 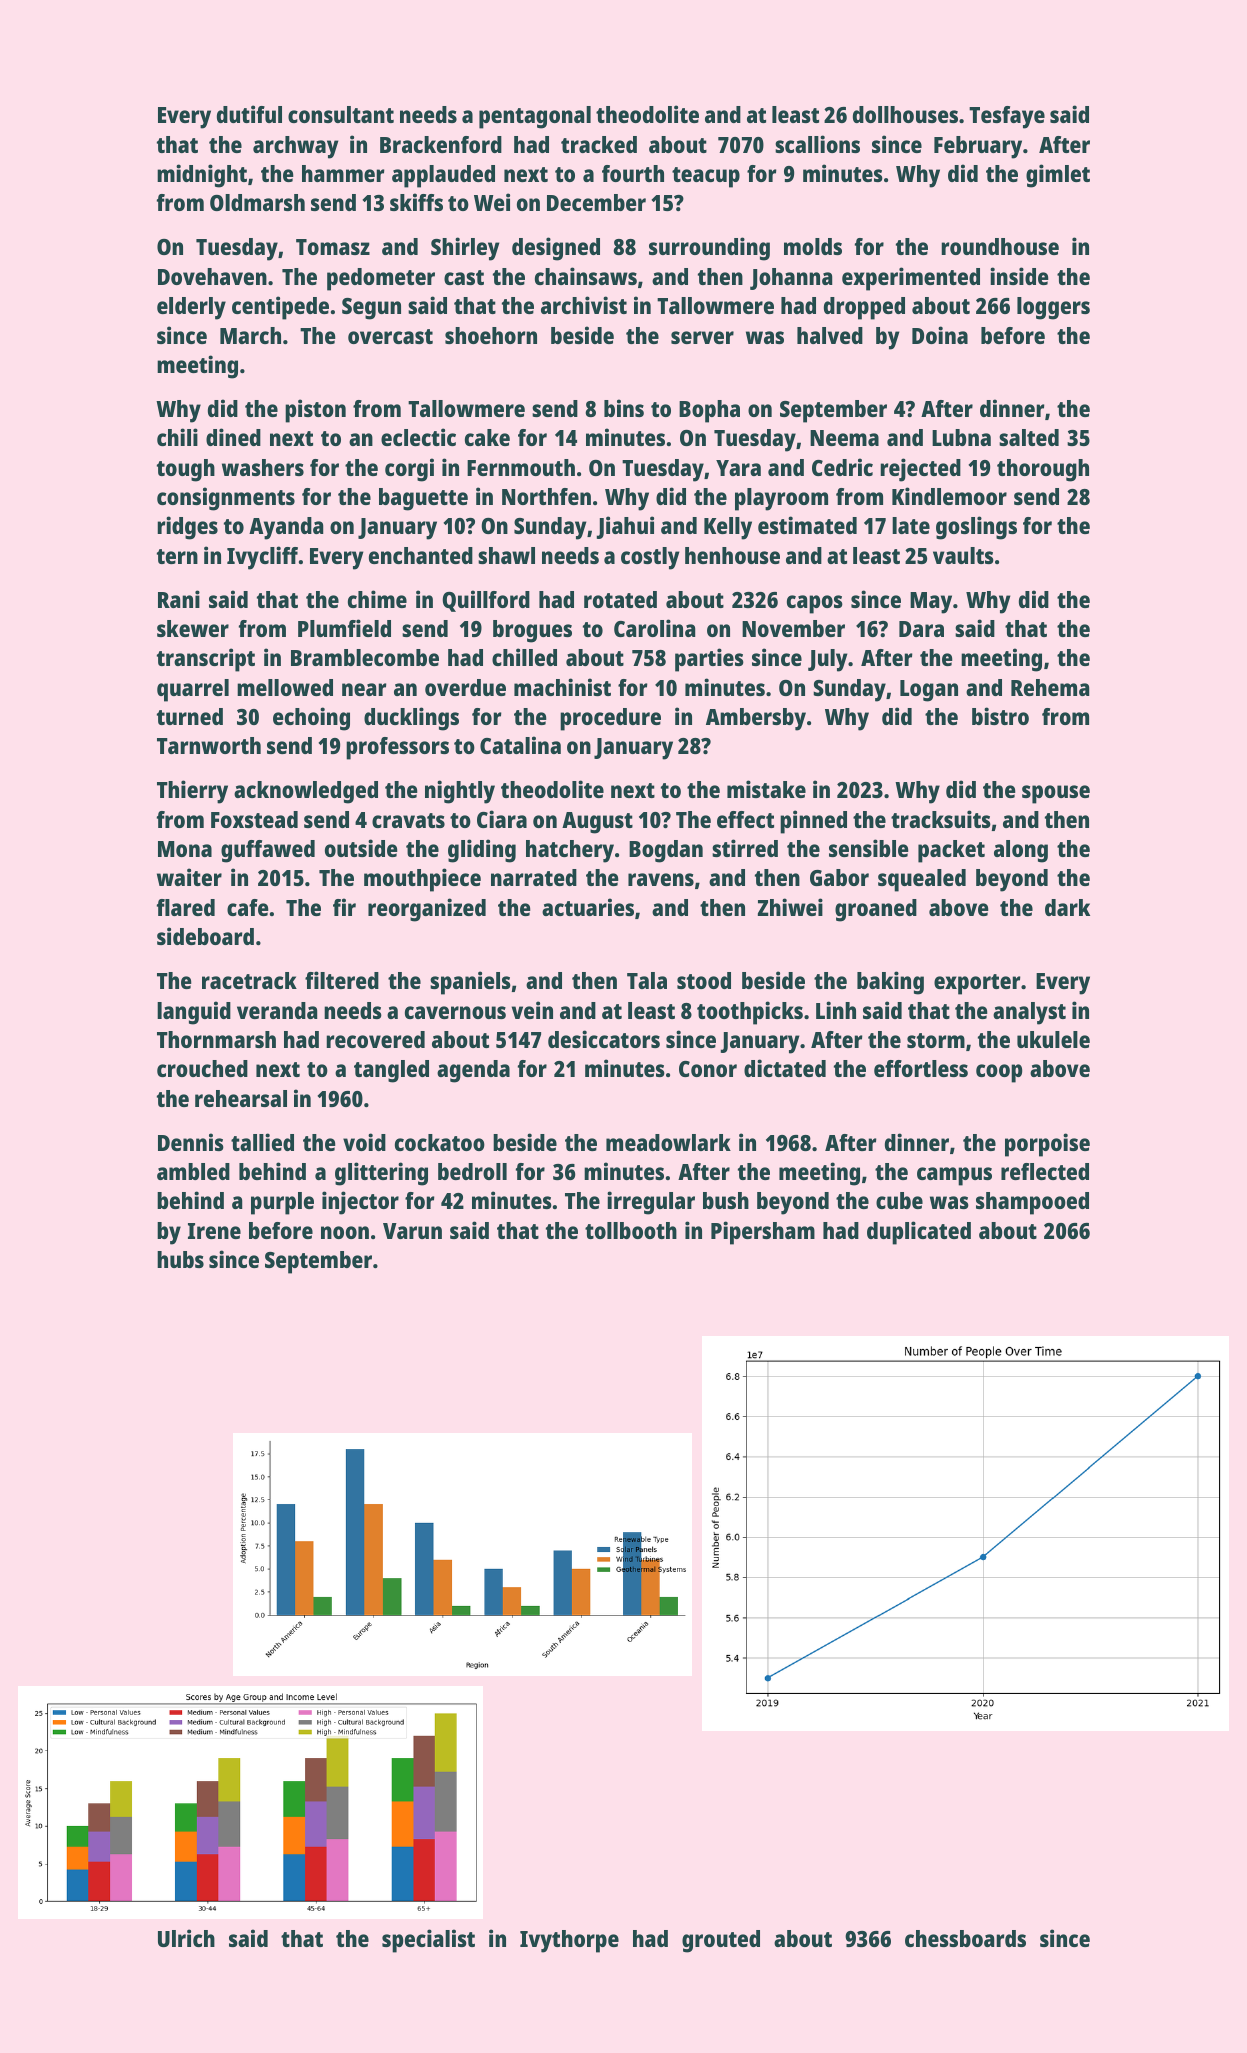 What do you see at coordinates (524, 657) in the screenshot?
I see `chilled` at bounding box center [524, 657].
